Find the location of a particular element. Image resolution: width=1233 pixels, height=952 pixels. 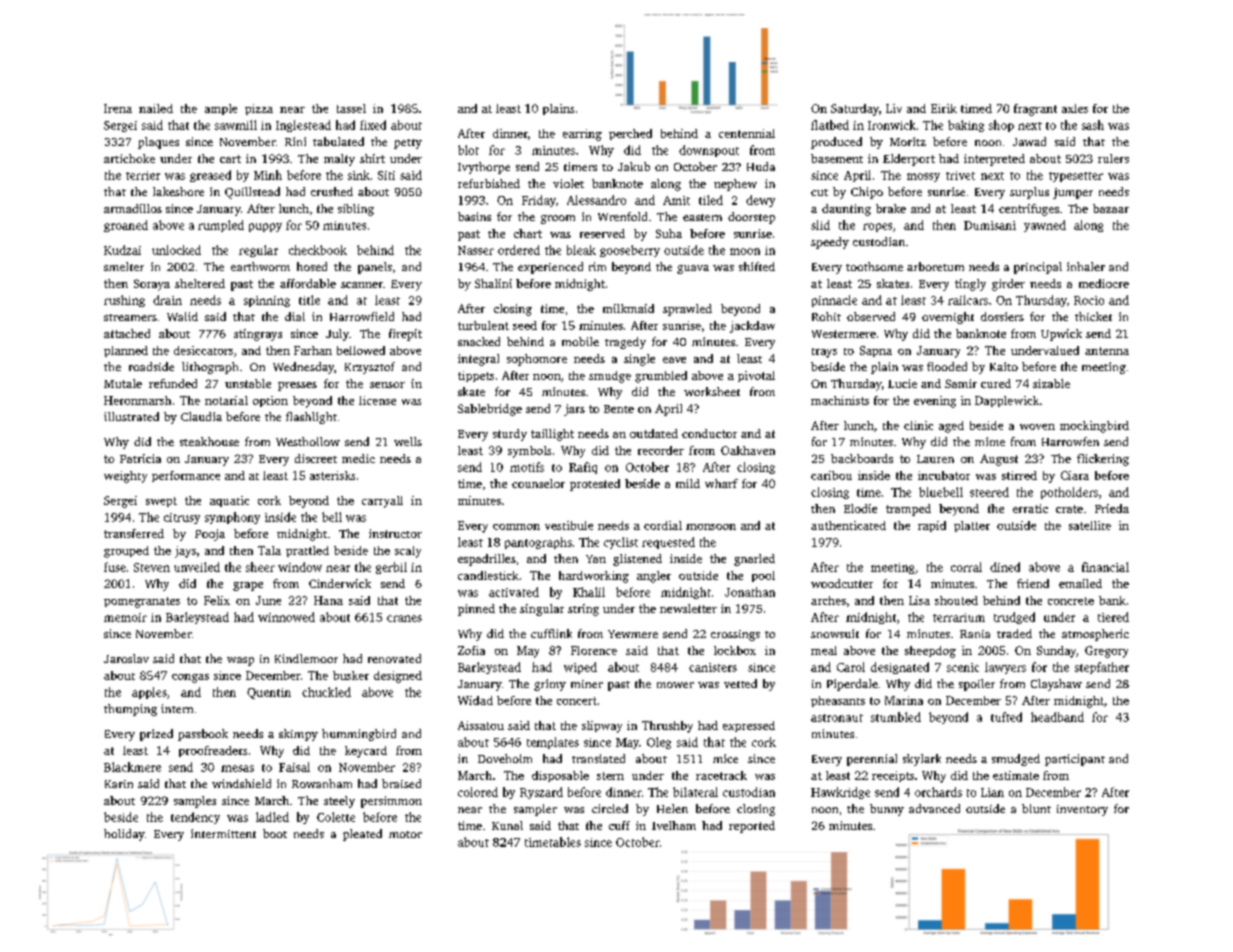

nailed is located at coordinates (156, 108).
